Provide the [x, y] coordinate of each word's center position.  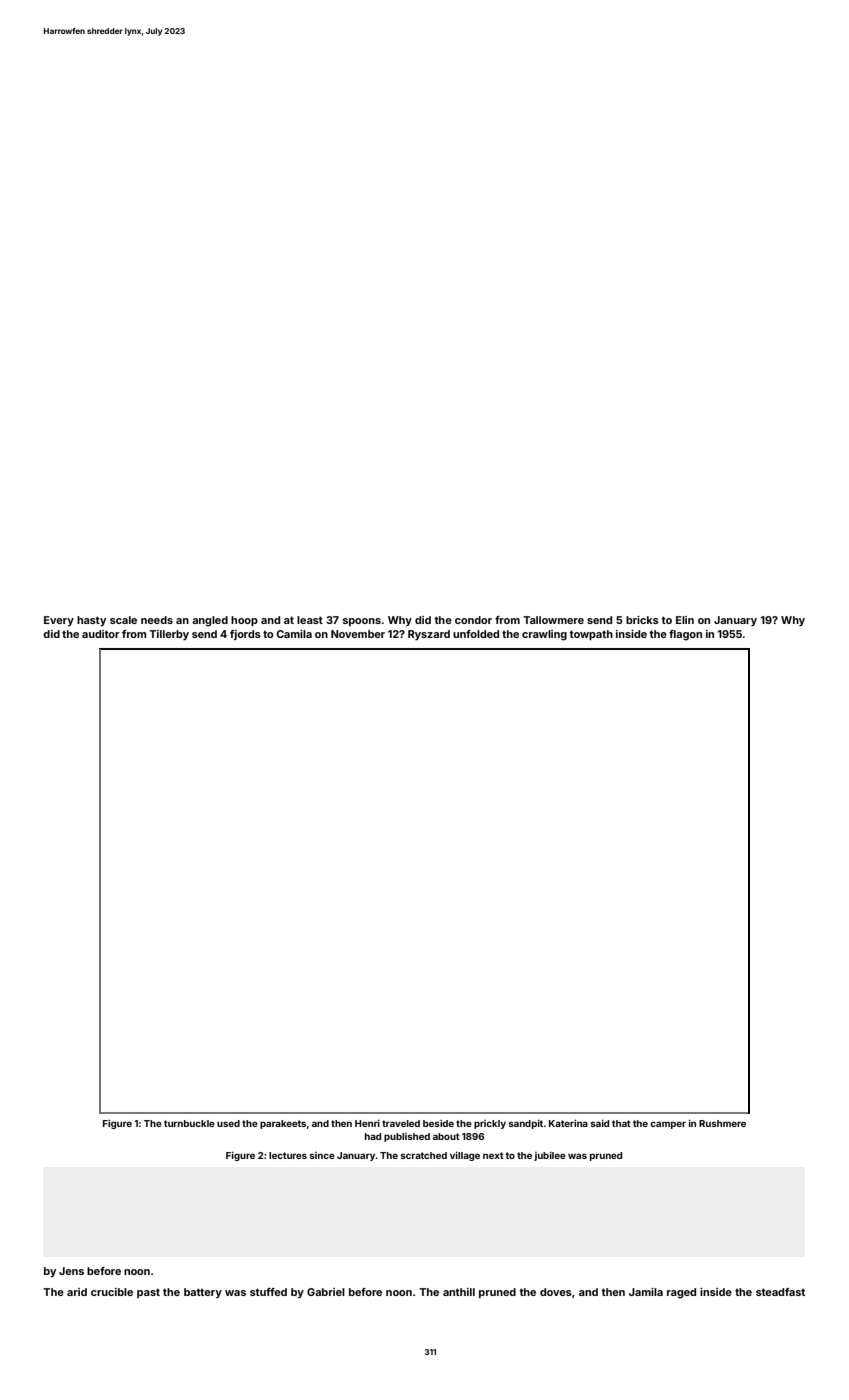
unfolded [476, 634]
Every [59, 621]
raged [681, 1293]
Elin [685, 620]
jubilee [550, 1156]
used [228, 1123]
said [600, 1123]
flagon [685, 635]
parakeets [283, 1124]
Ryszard [429, 635]
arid [77, 1292]
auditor [101, 634]
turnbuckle [189, 1123]
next [493, 1155]
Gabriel [326, 1292]
